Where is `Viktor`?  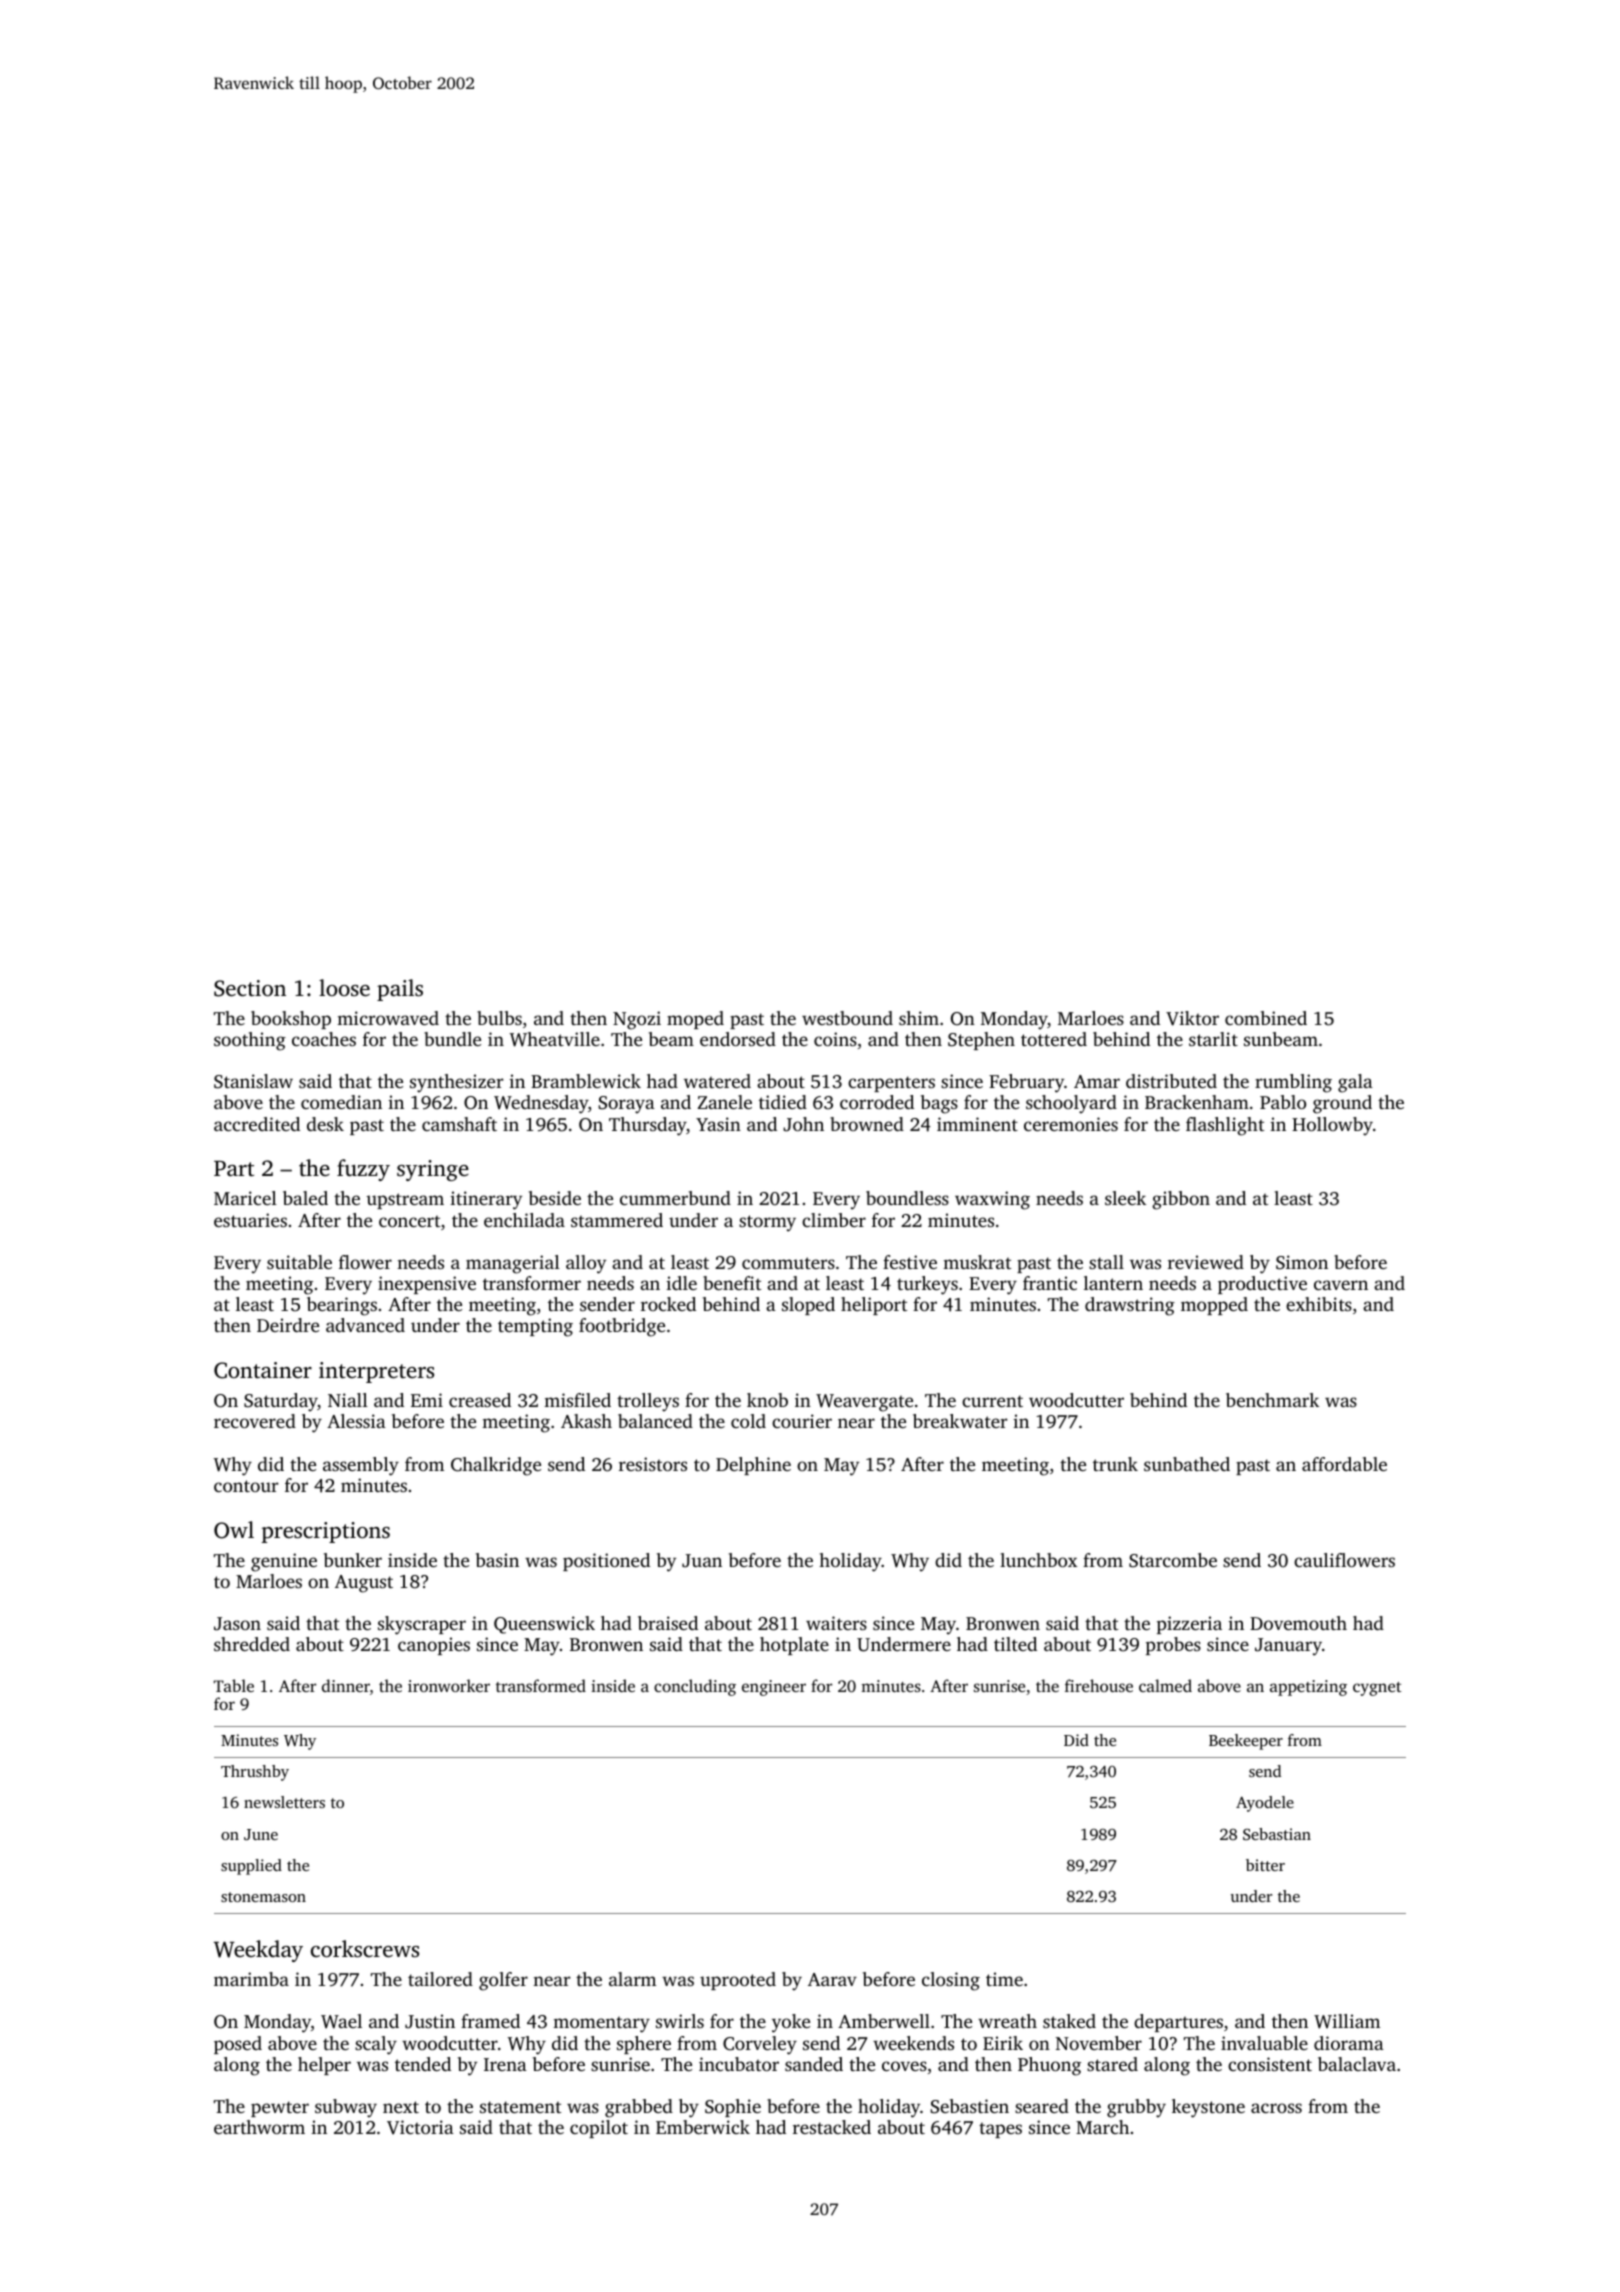 Viktor is located at coordinates (1192, 1018).
